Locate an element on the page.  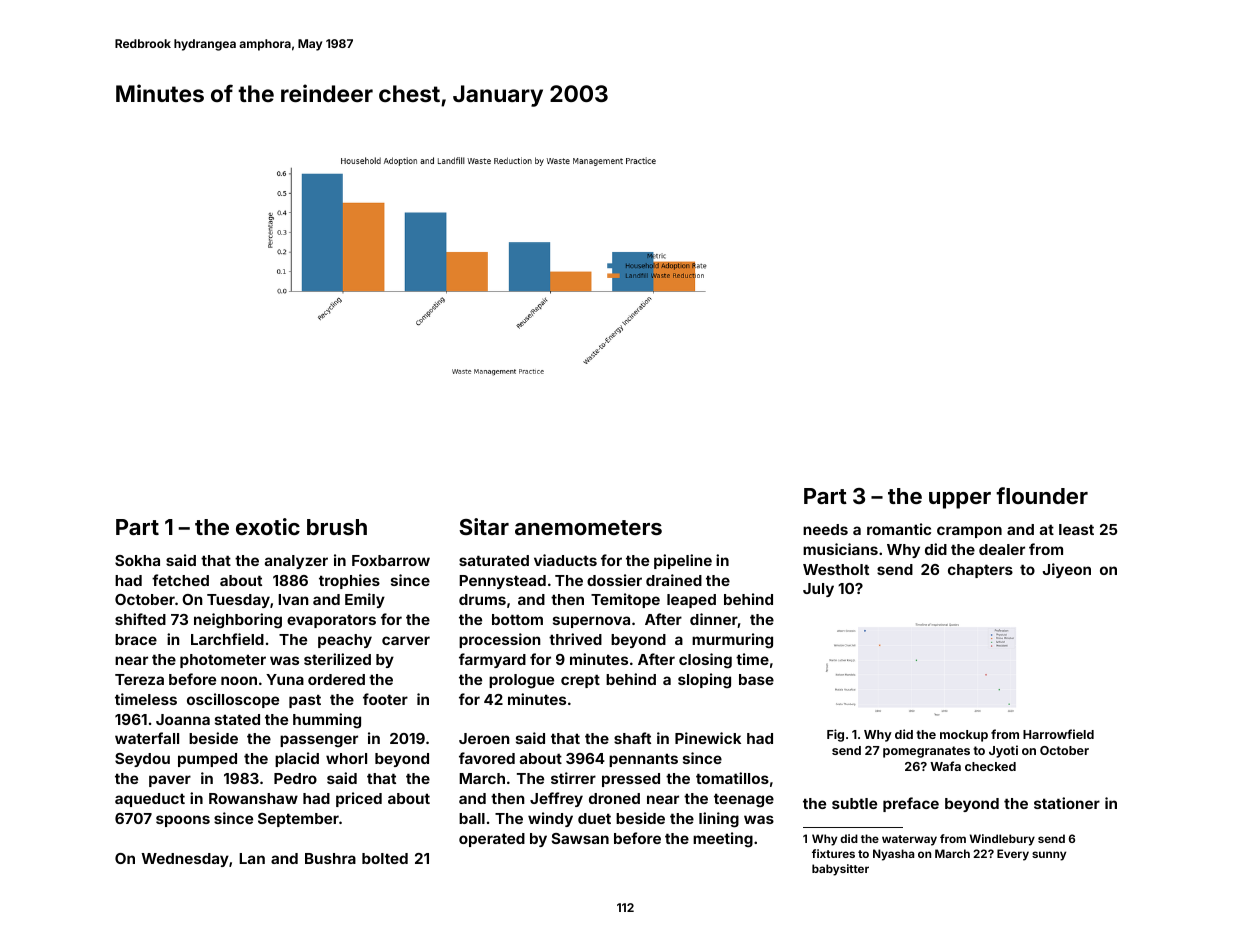
anemometers is located at coordinates (588, 527).
